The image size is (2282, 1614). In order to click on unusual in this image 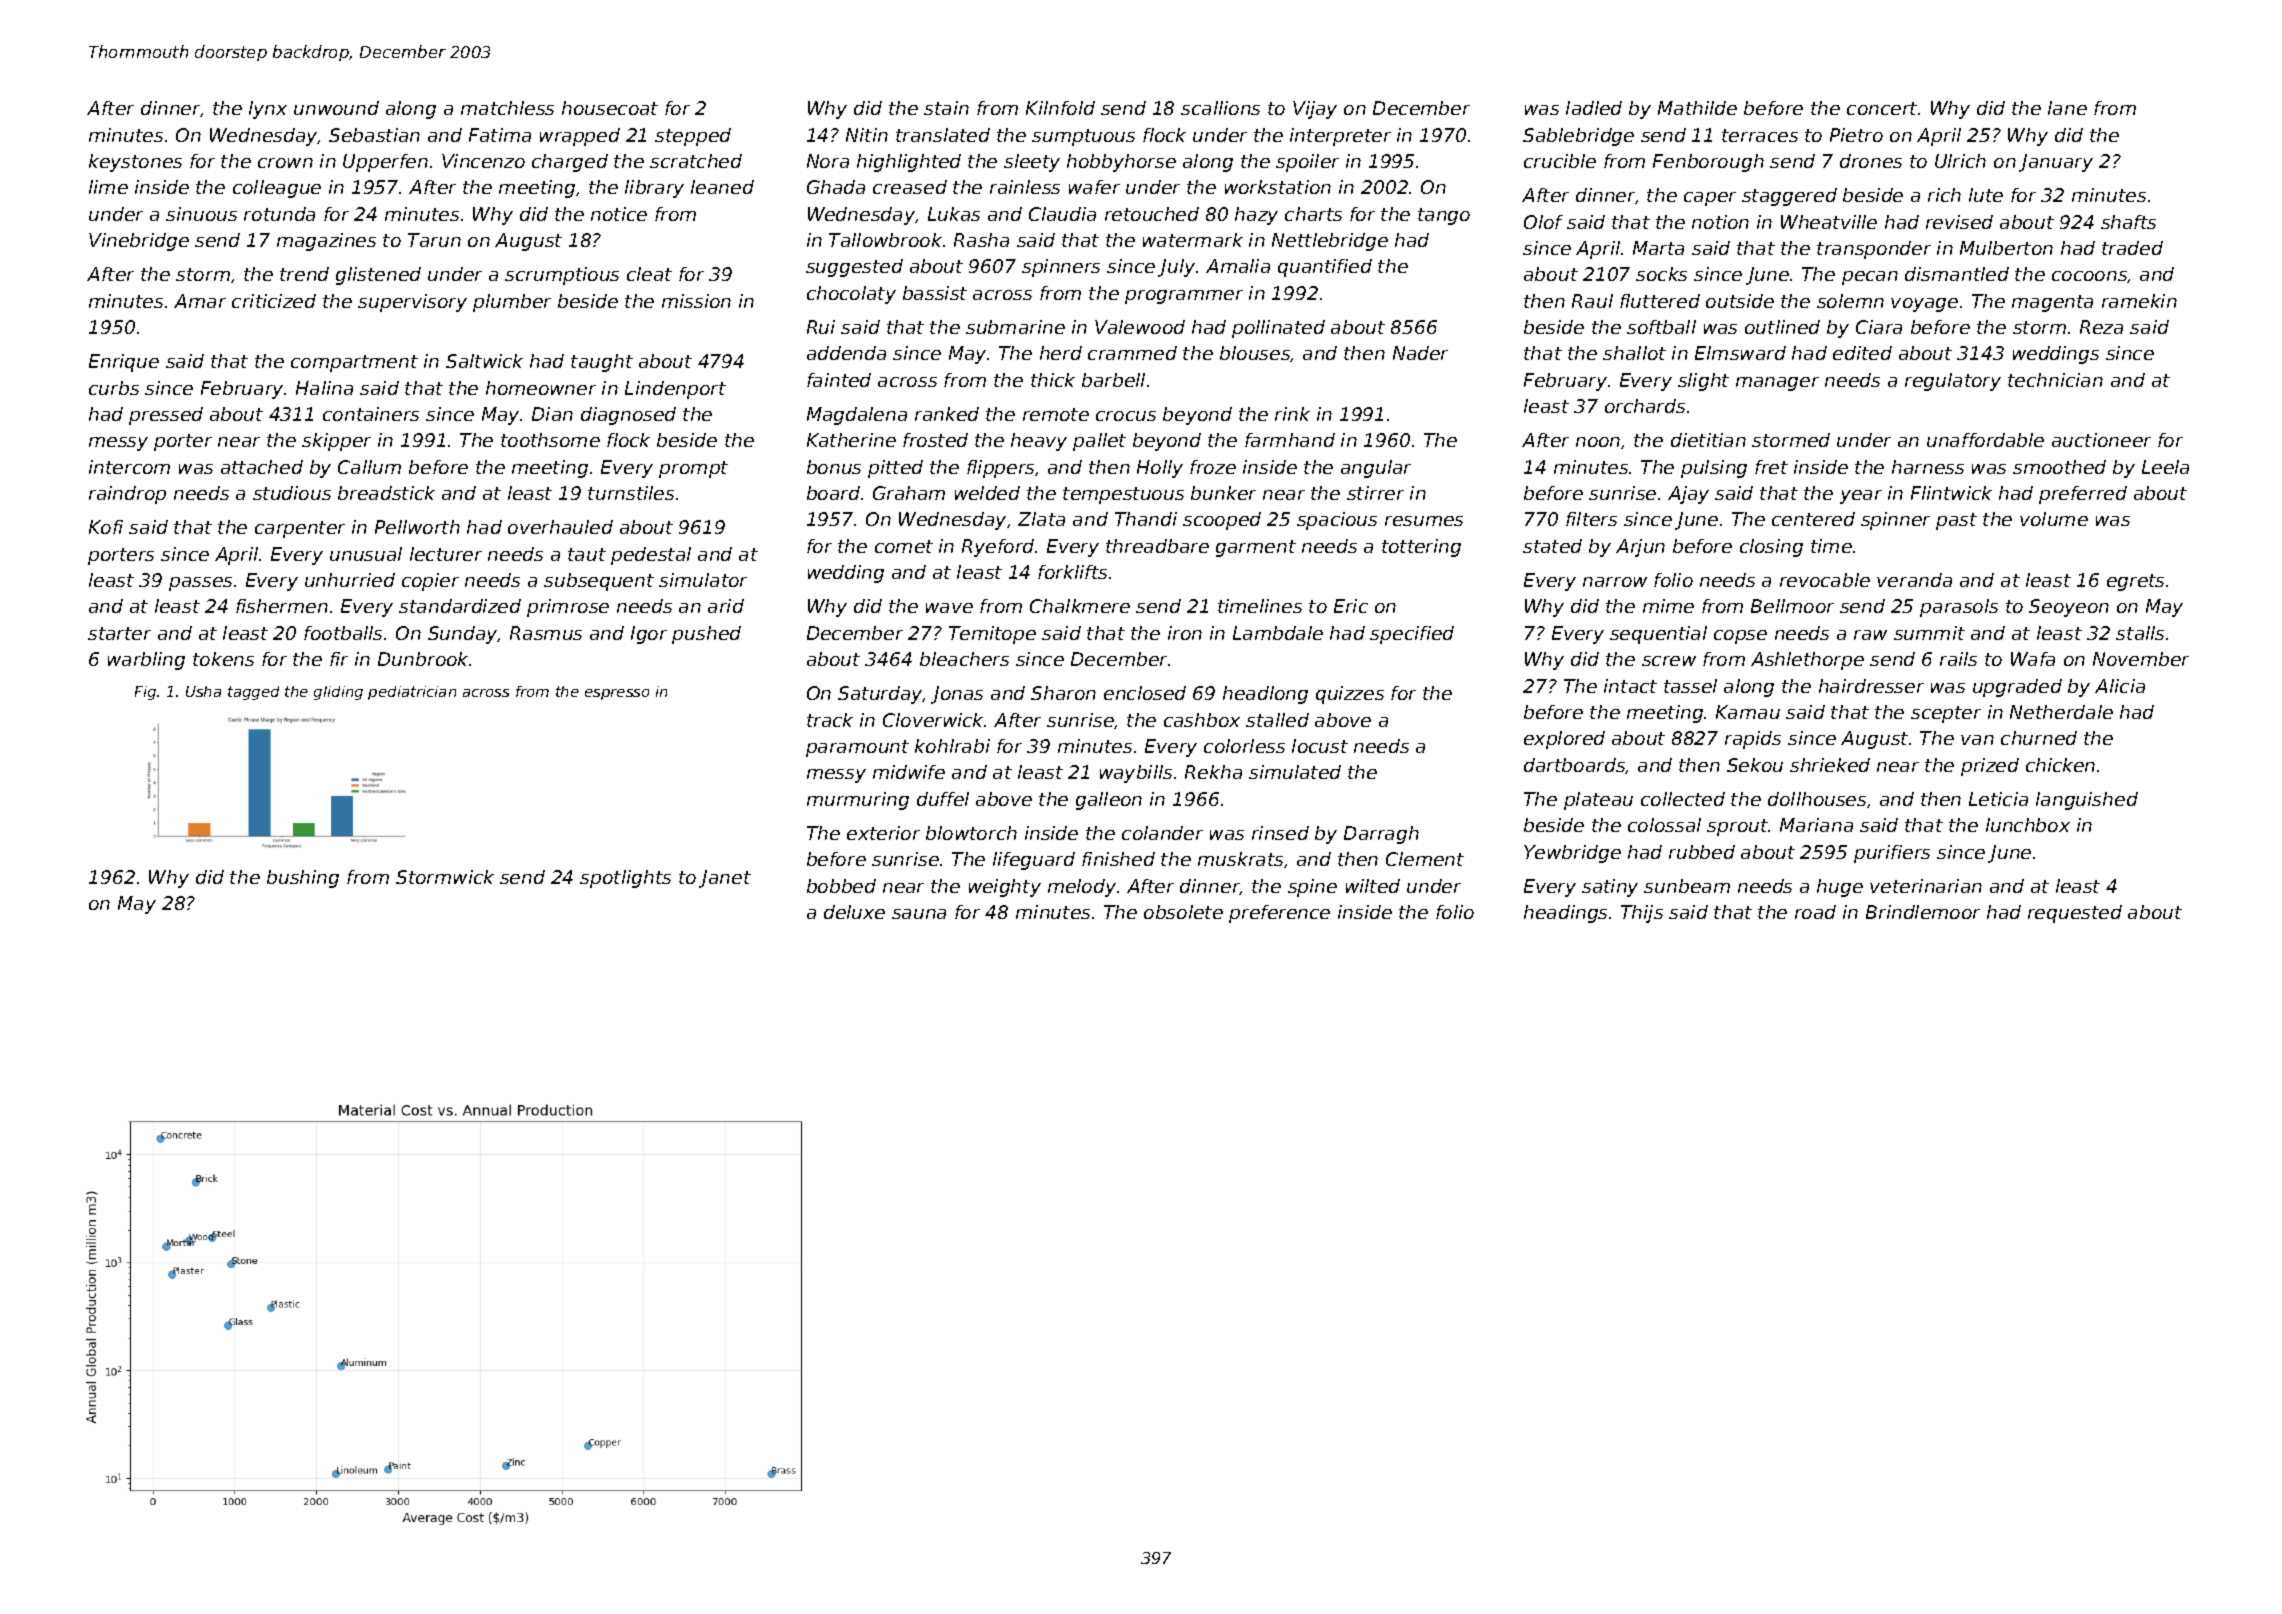, I will do `click(366, 554)`.
